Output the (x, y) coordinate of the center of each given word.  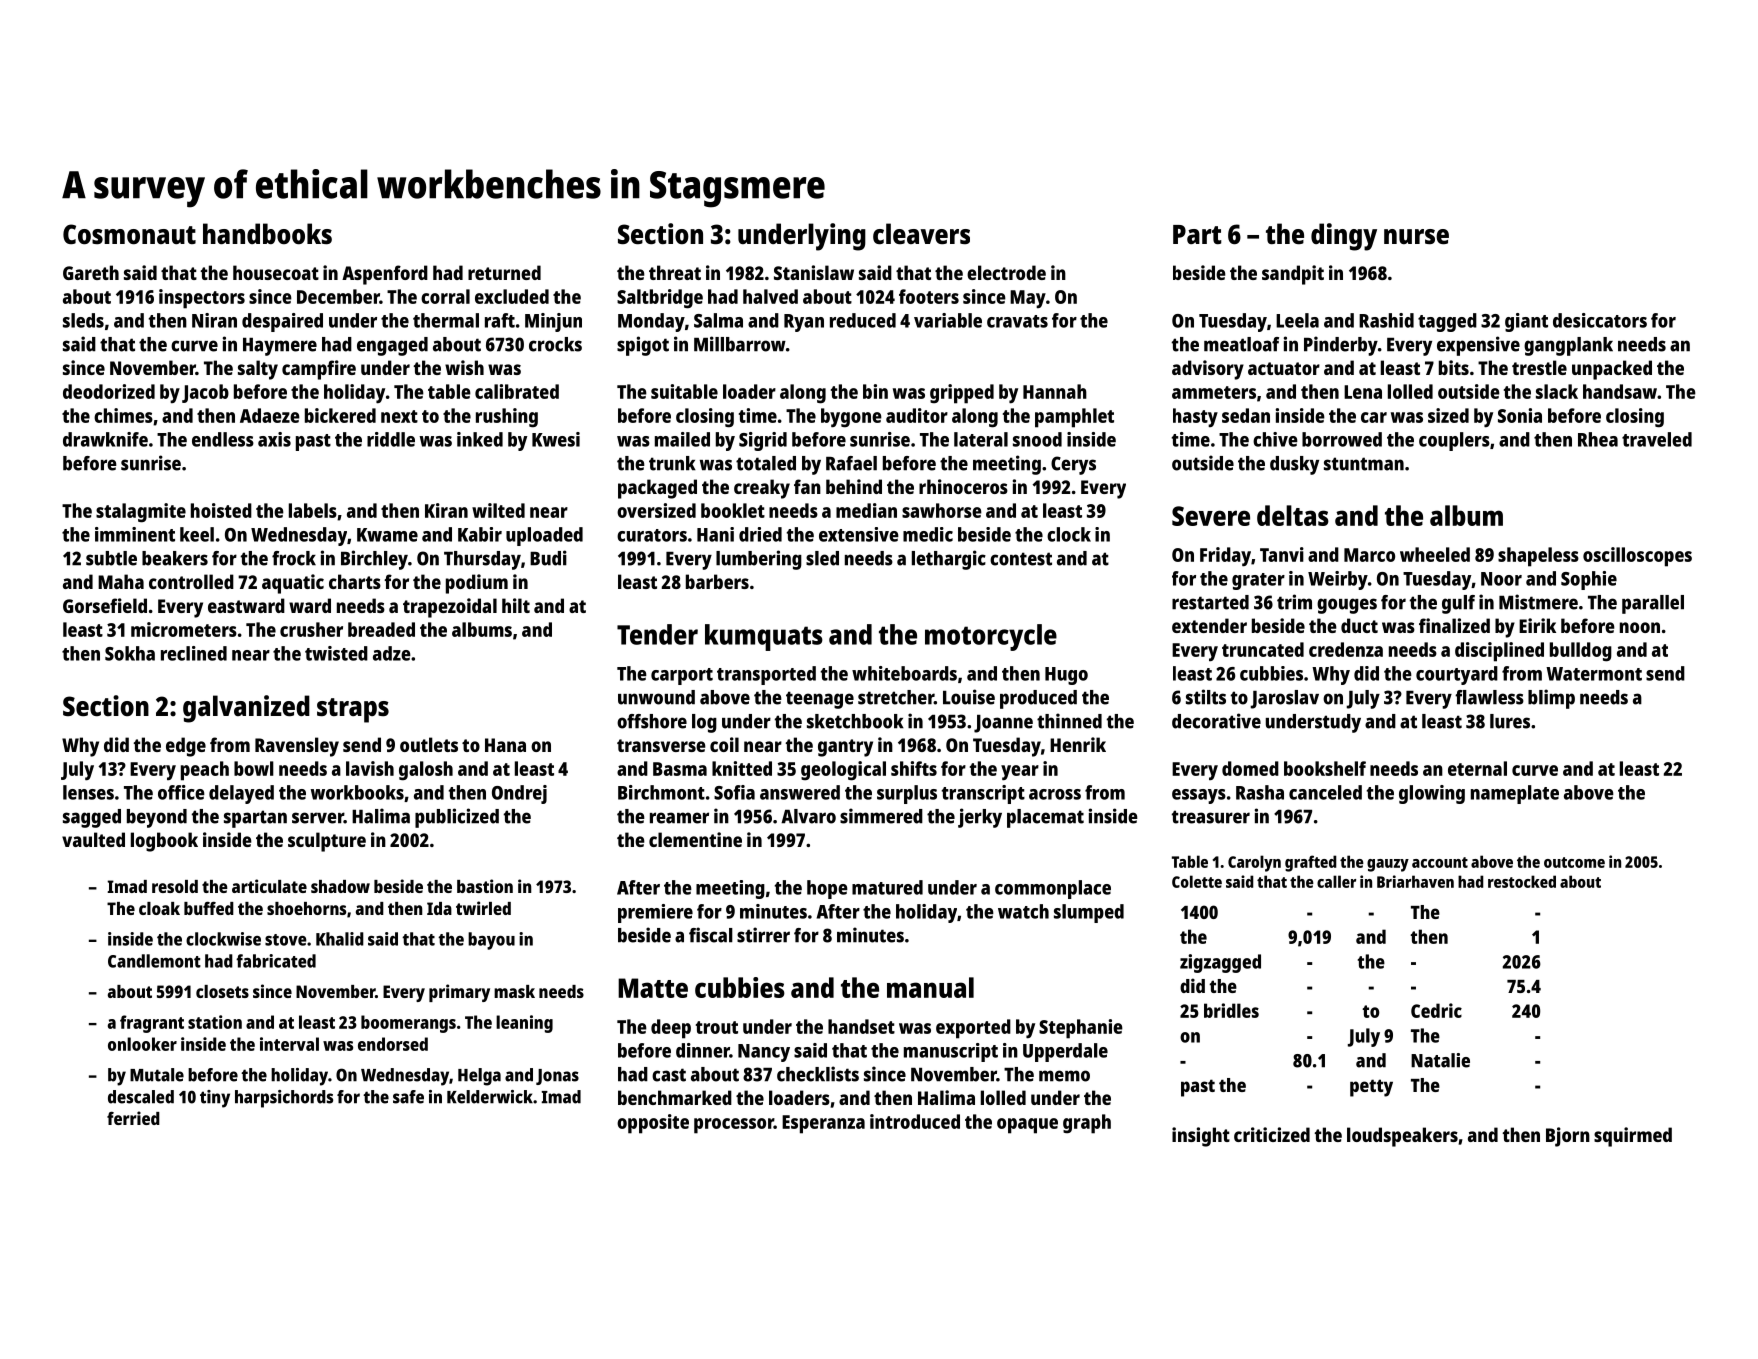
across (1055, 794)
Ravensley (297, 747)
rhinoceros (963, 486)
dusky (1294, 465)
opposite (653, 1124)
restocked (1522, 881)
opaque (1027, 1126)
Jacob (205, 393)
